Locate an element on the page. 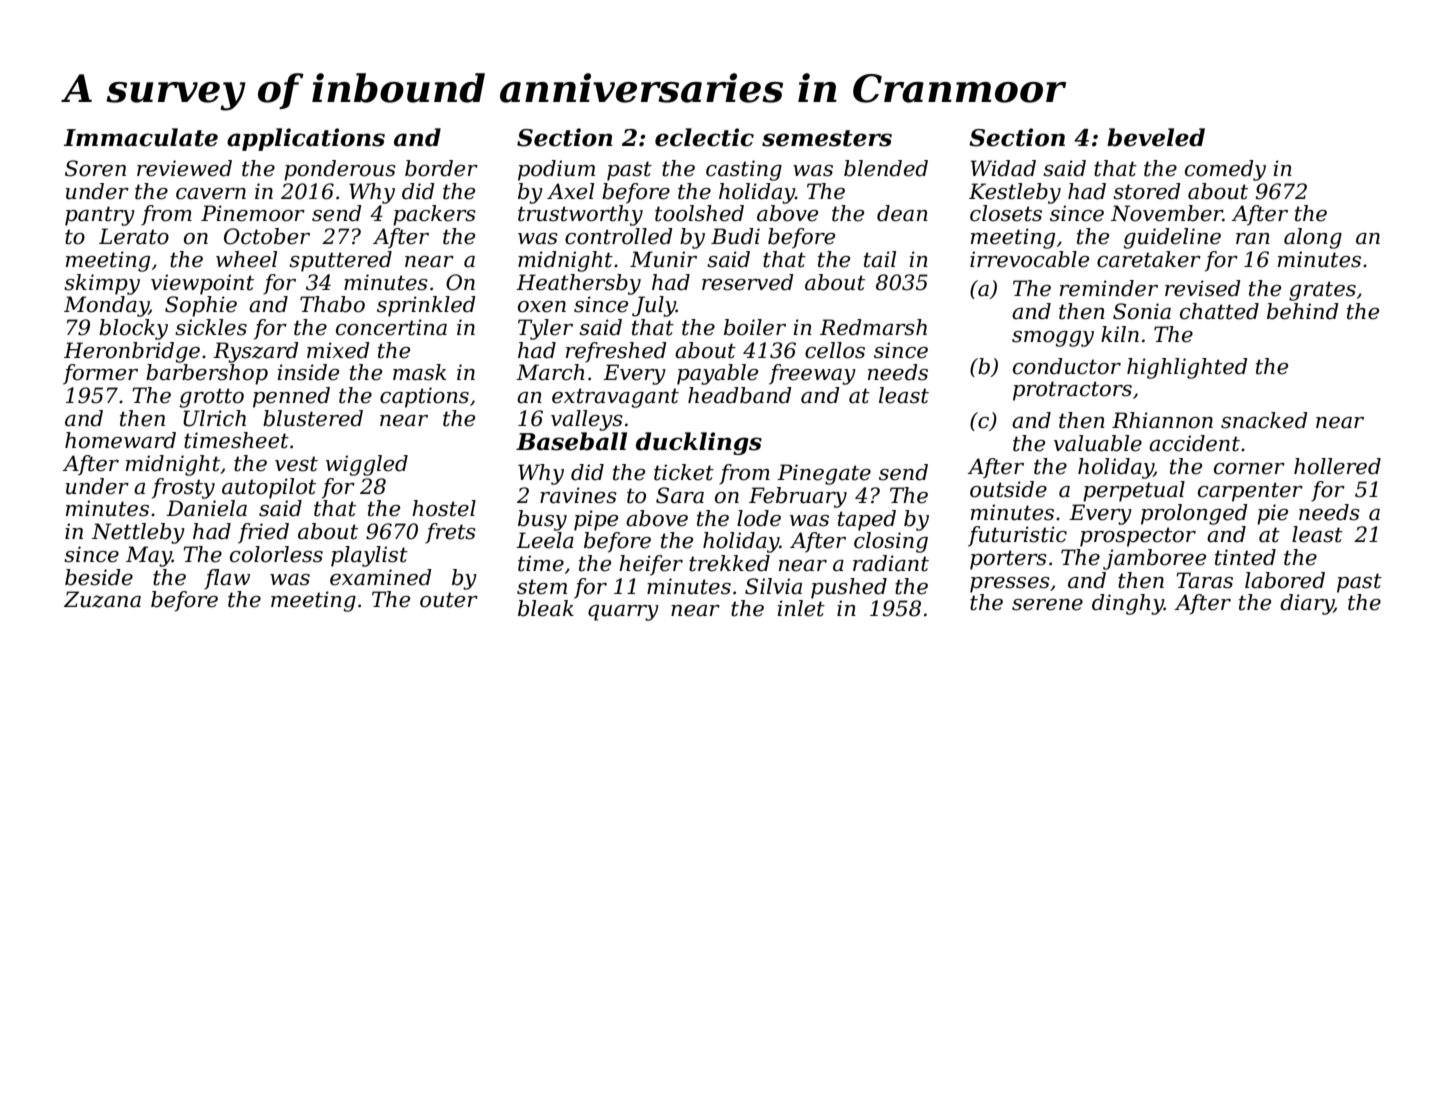  quarry is located at coordinates (623, 613).
